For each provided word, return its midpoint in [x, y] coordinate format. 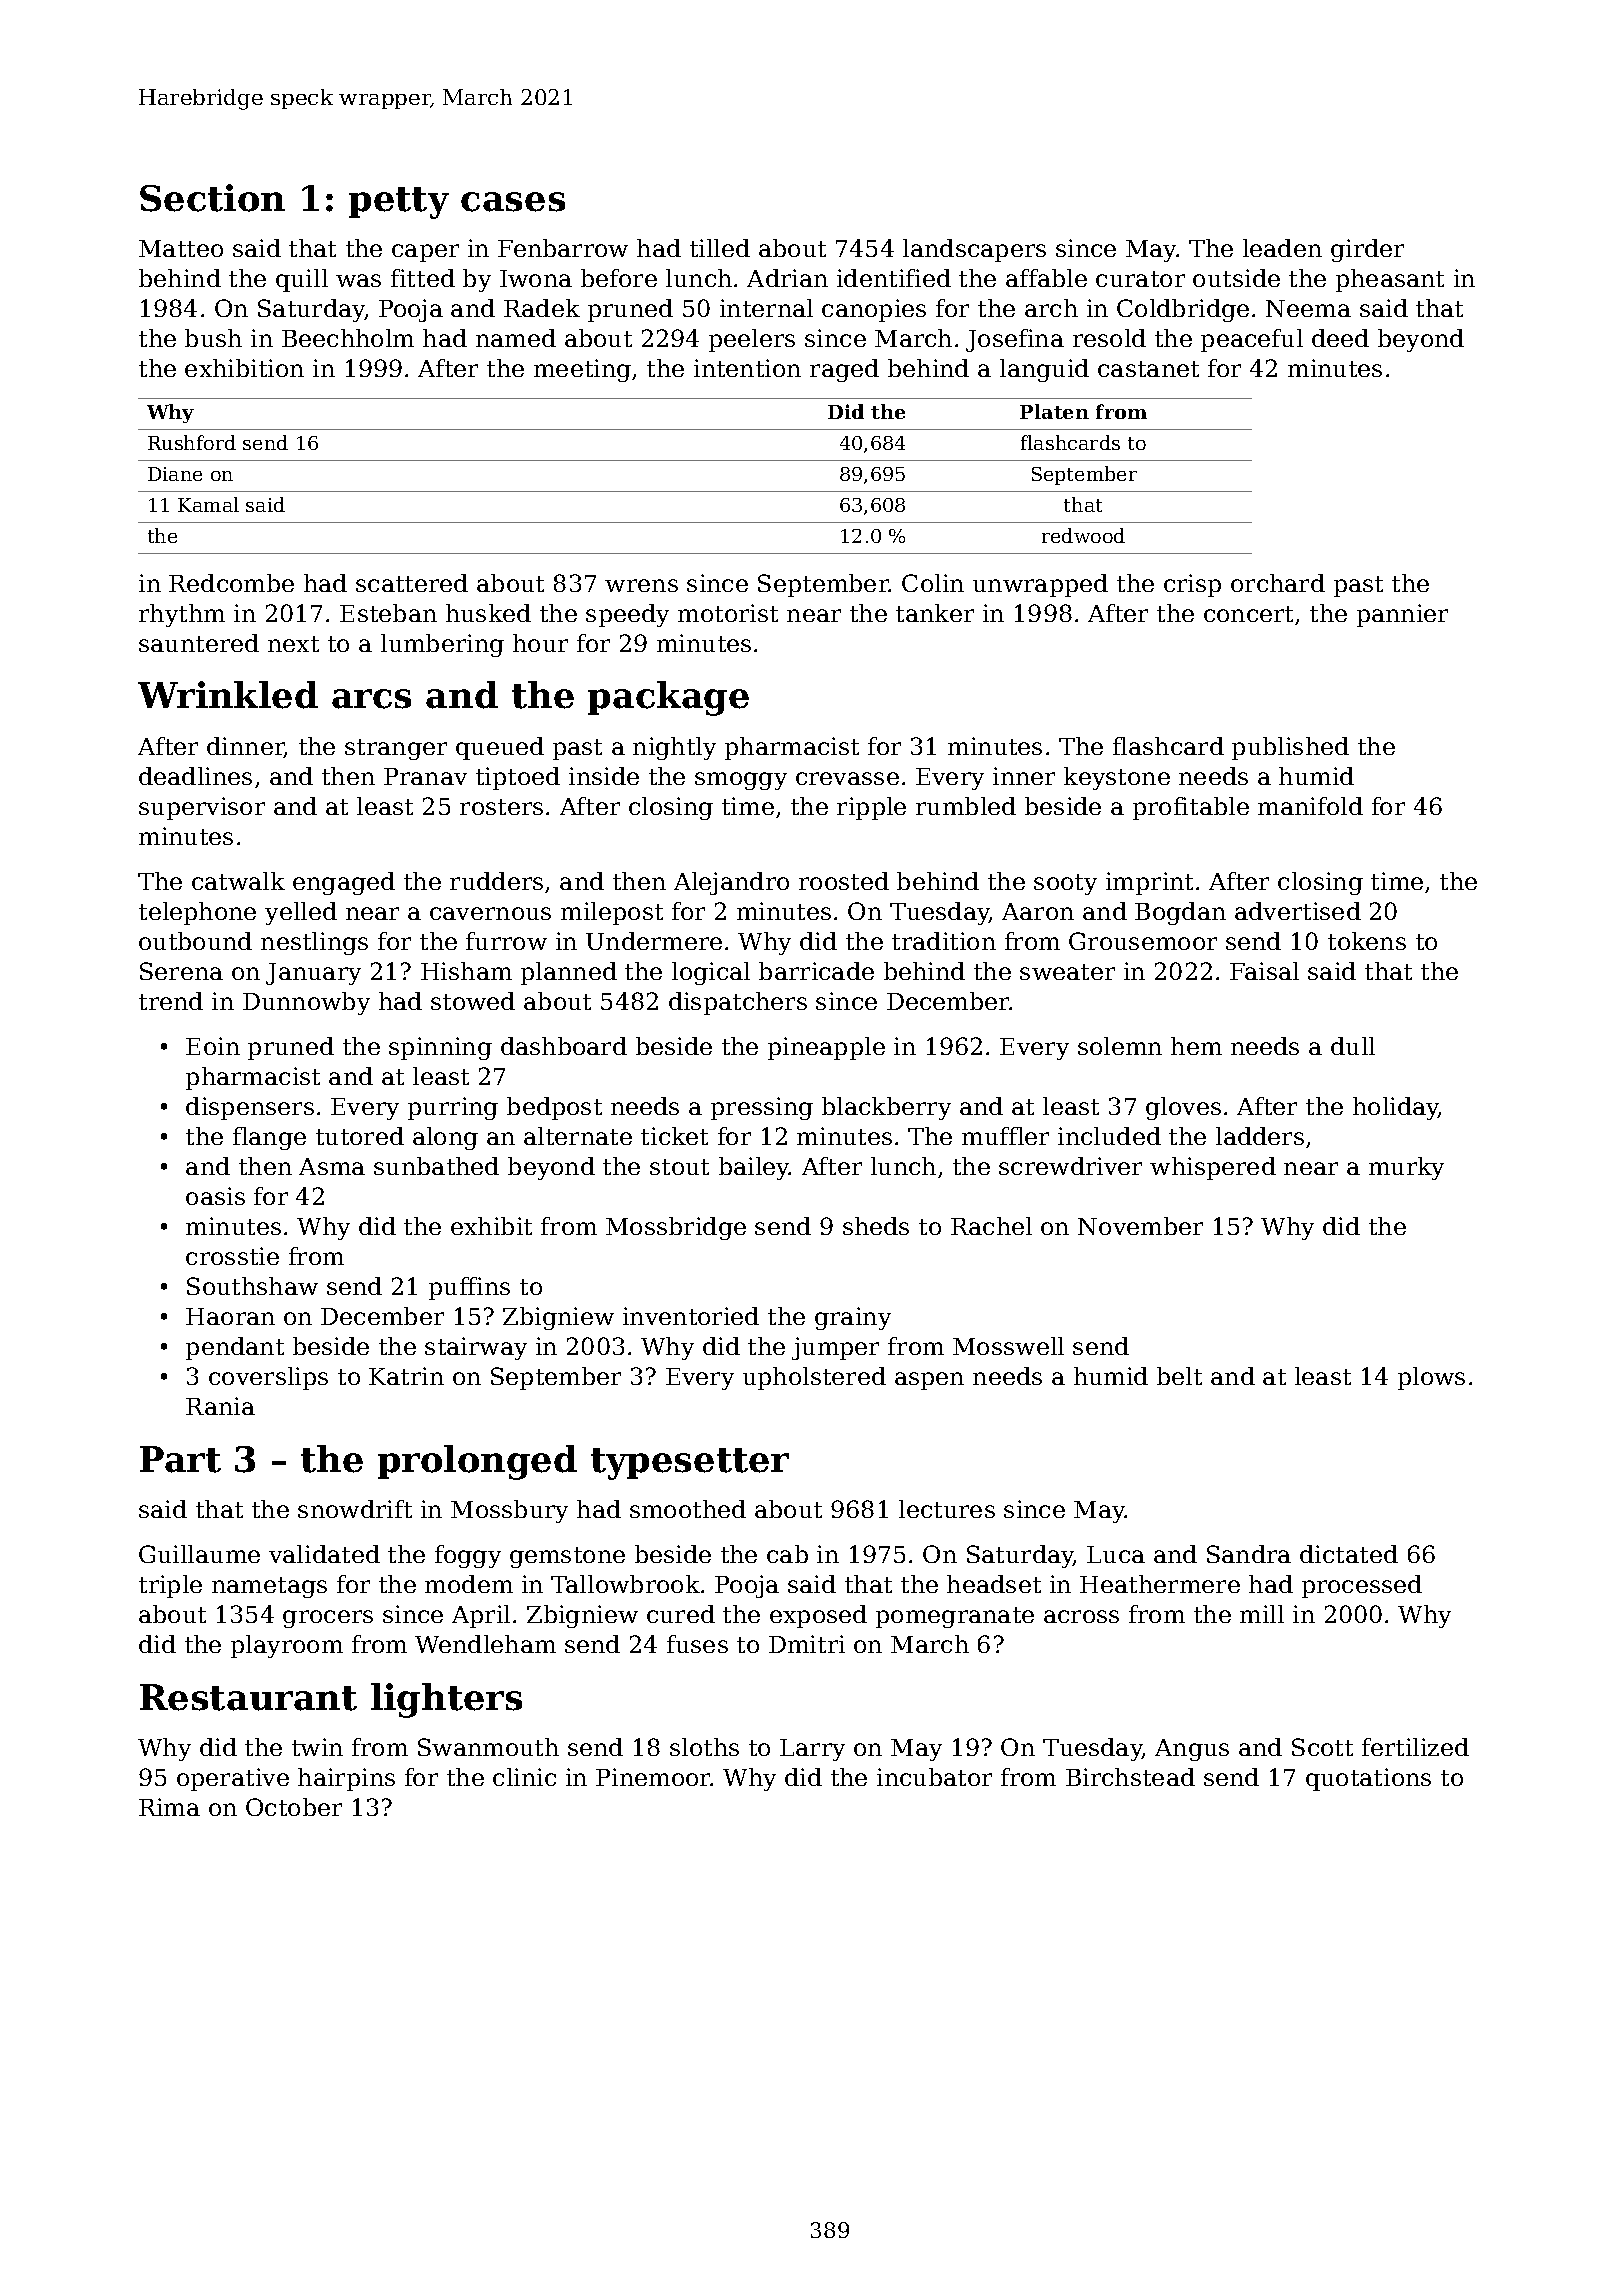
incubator [934, 1777]
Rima [169, 1807]
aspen [929, 1381]
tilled [720, 248]
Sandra [1249, 1554]
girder [1367, 250]
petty [399, 203]
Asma [332, 1166]
